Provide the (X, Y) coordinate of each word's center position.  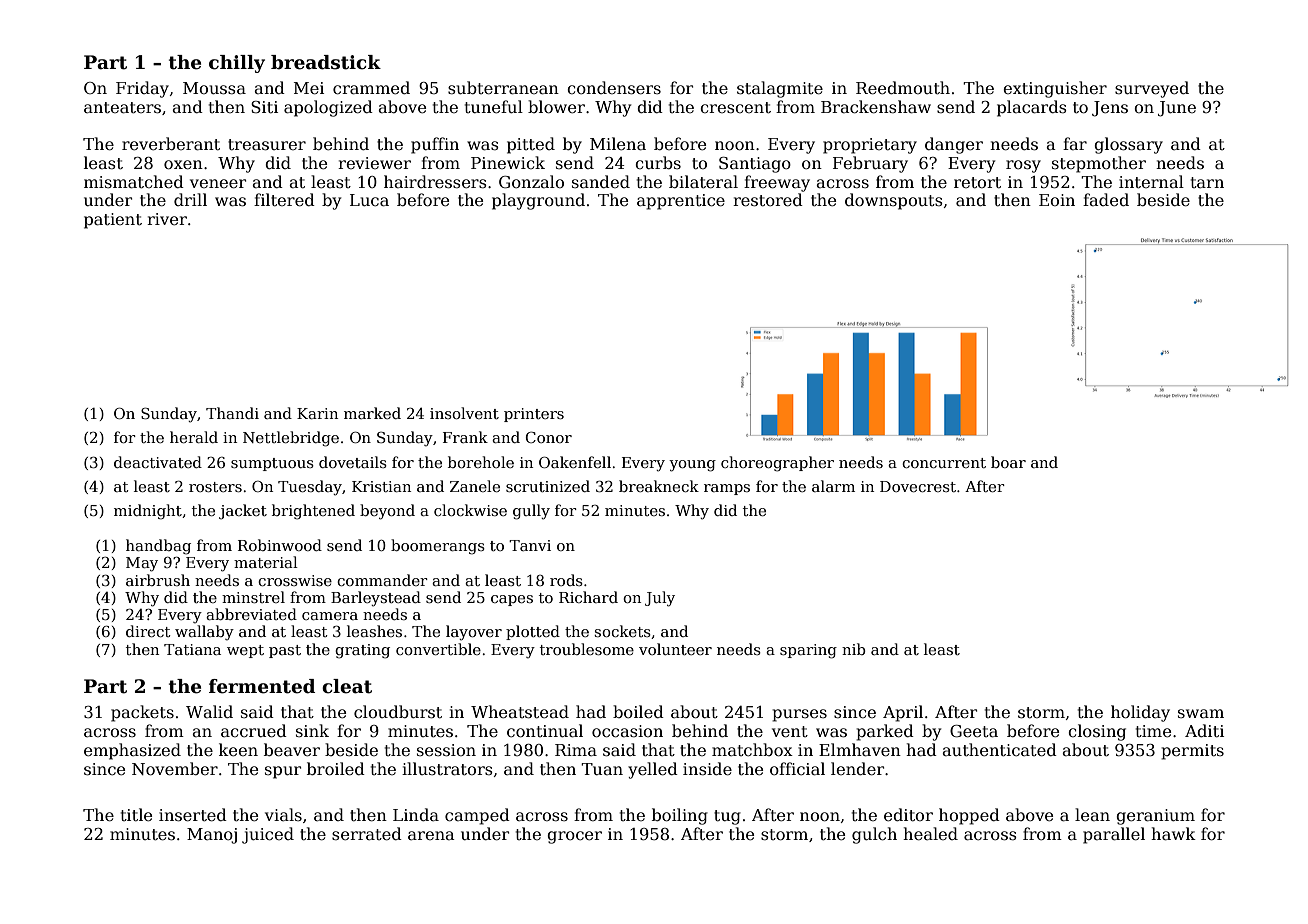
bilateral (703, 182)
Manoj (212, 836)
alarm (833, 486)
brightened (313, 512)
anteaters (122, 108)
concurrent (944, 463)
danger (954, 145)
